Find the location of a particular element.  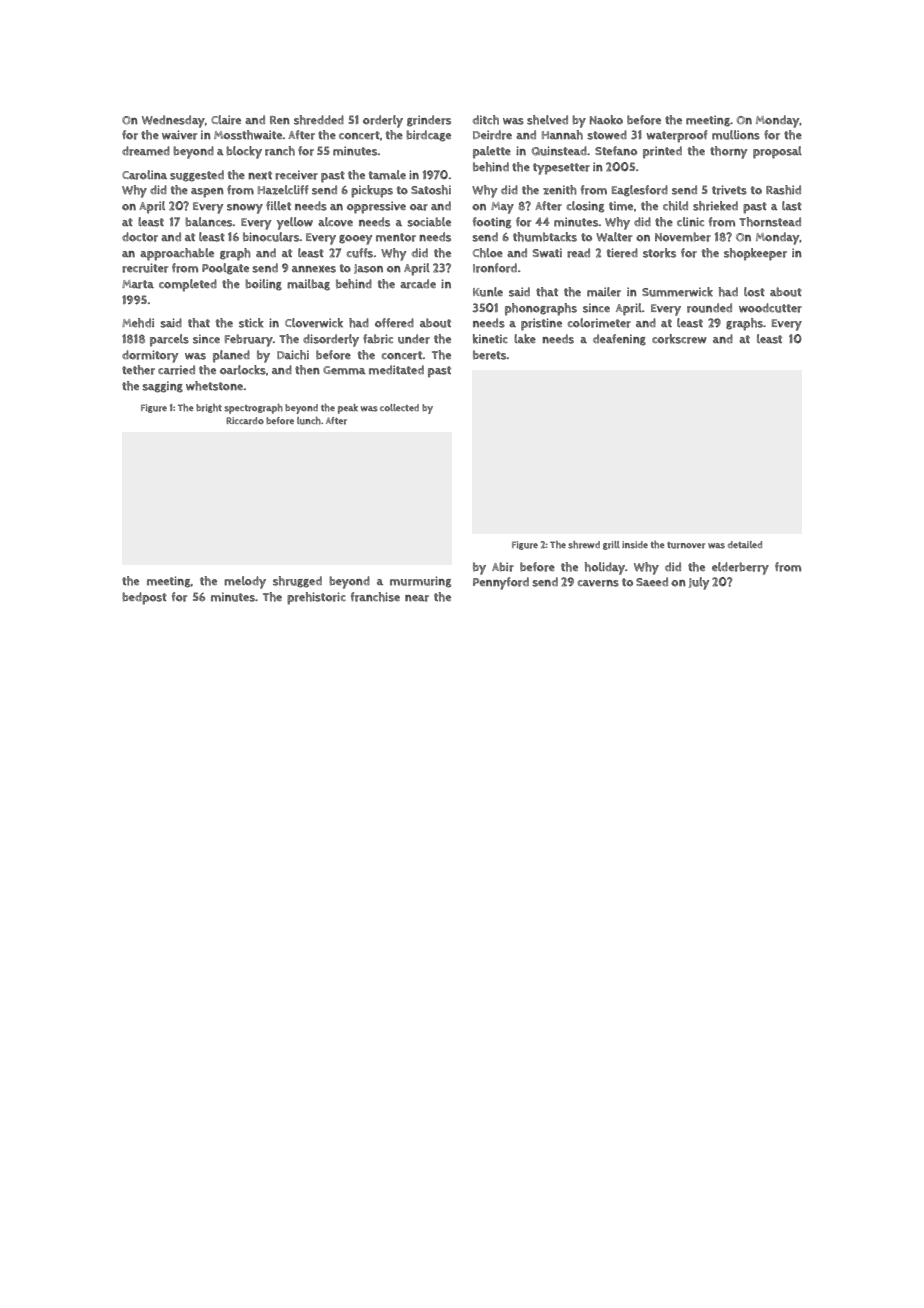

mullions is located at coordinates (736, 135).
